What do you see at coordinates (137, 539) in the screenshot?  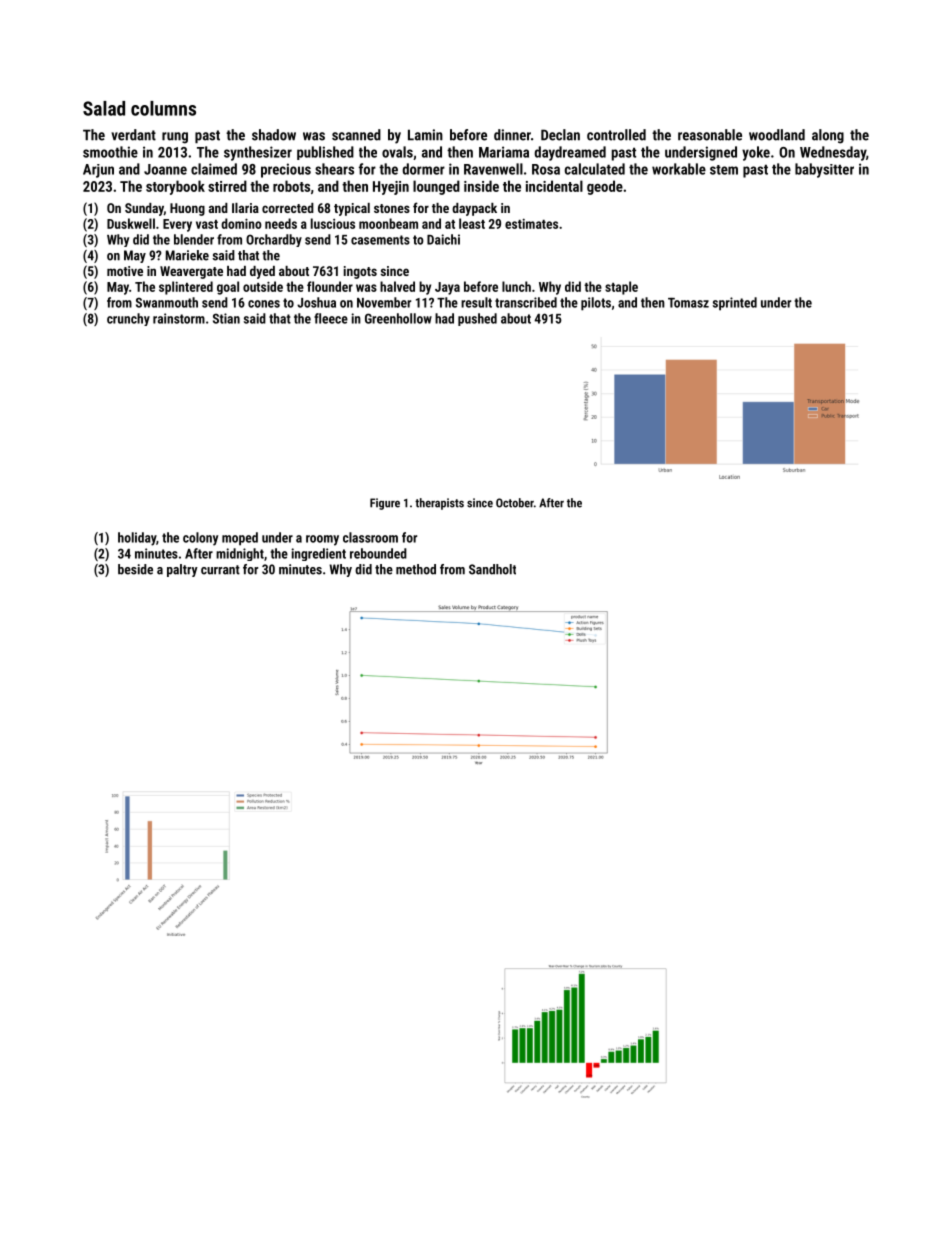 I see `holiday` at bounding box center [137, 539].
